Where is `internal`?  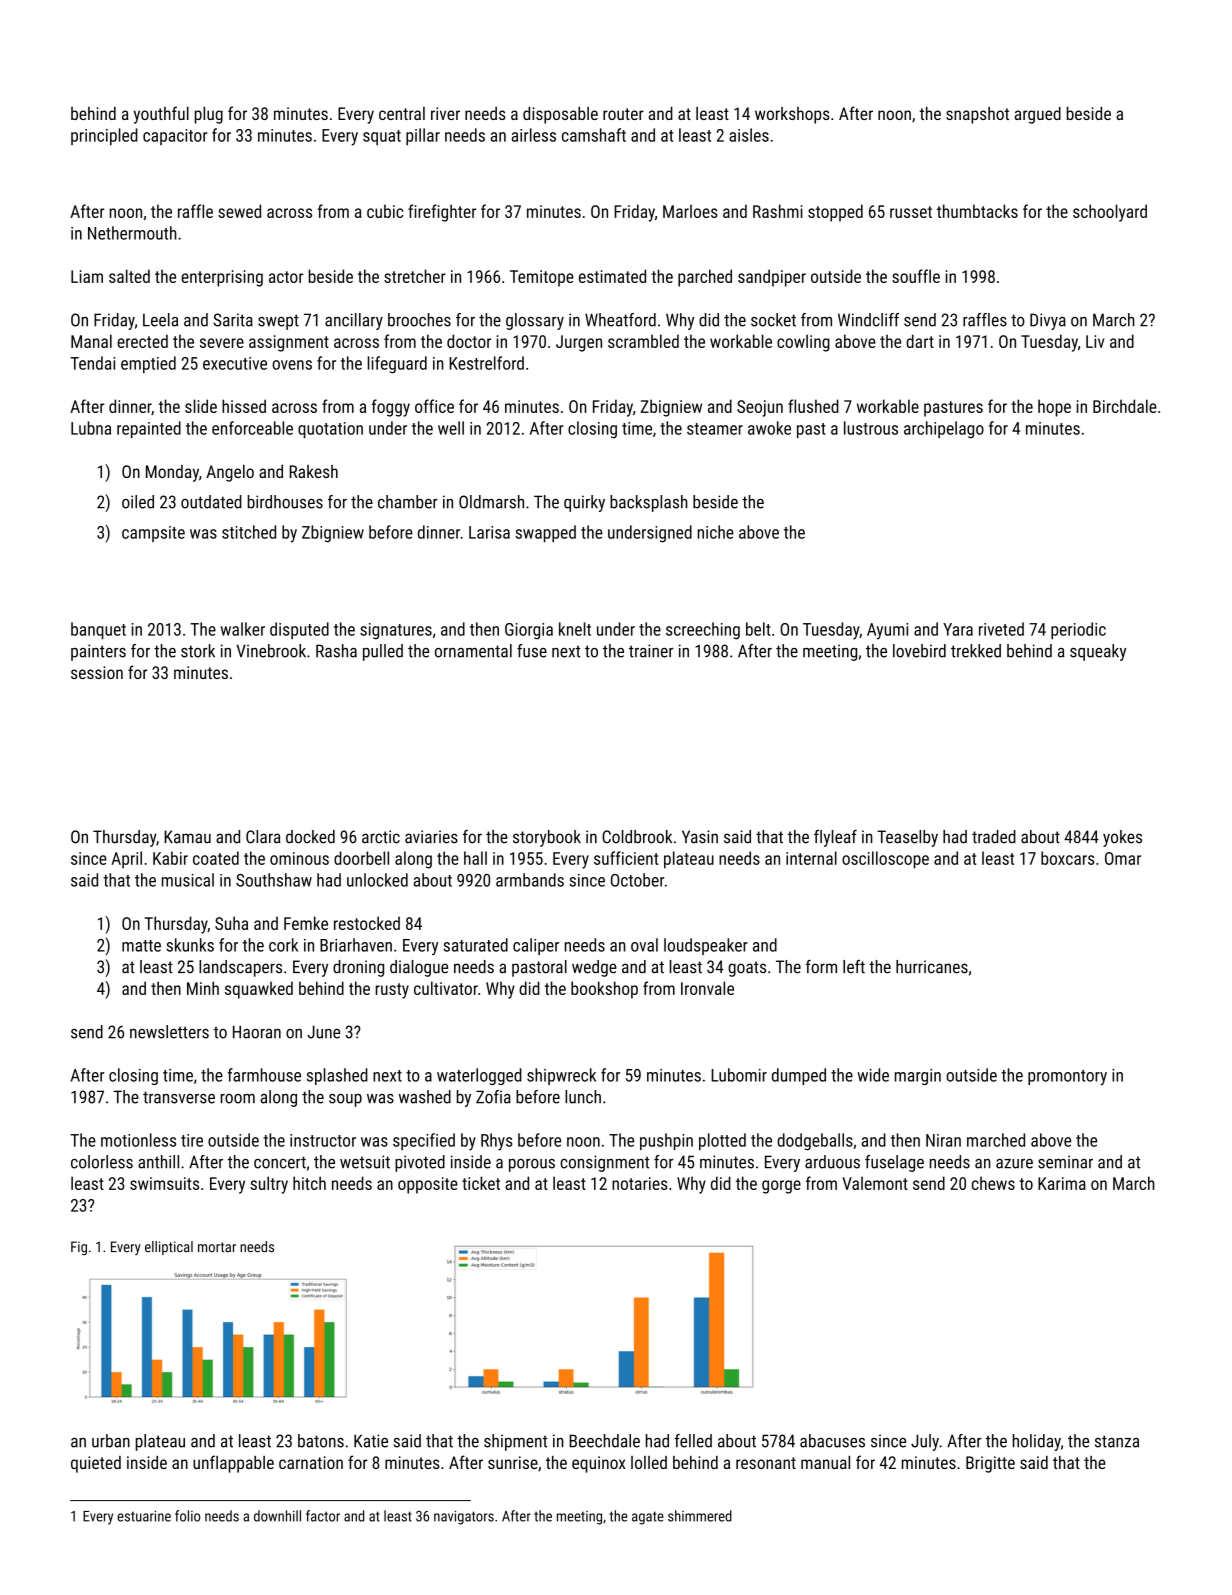 internal is located at coordinates (811, 858).
